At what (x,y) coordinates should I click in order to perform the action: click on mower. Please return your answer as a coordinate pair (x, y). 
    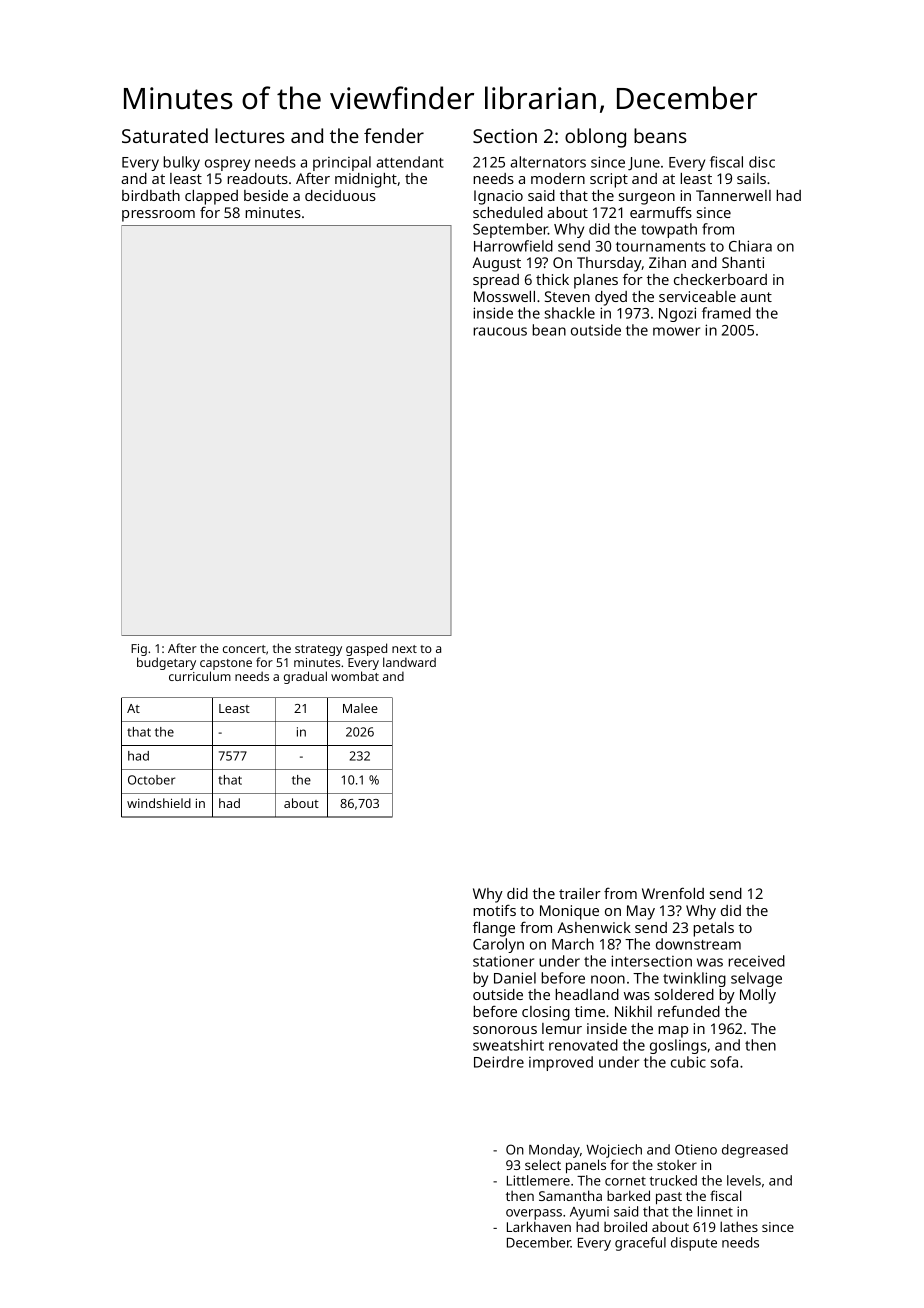
    Looking at the image, I should click on (676, 331).
